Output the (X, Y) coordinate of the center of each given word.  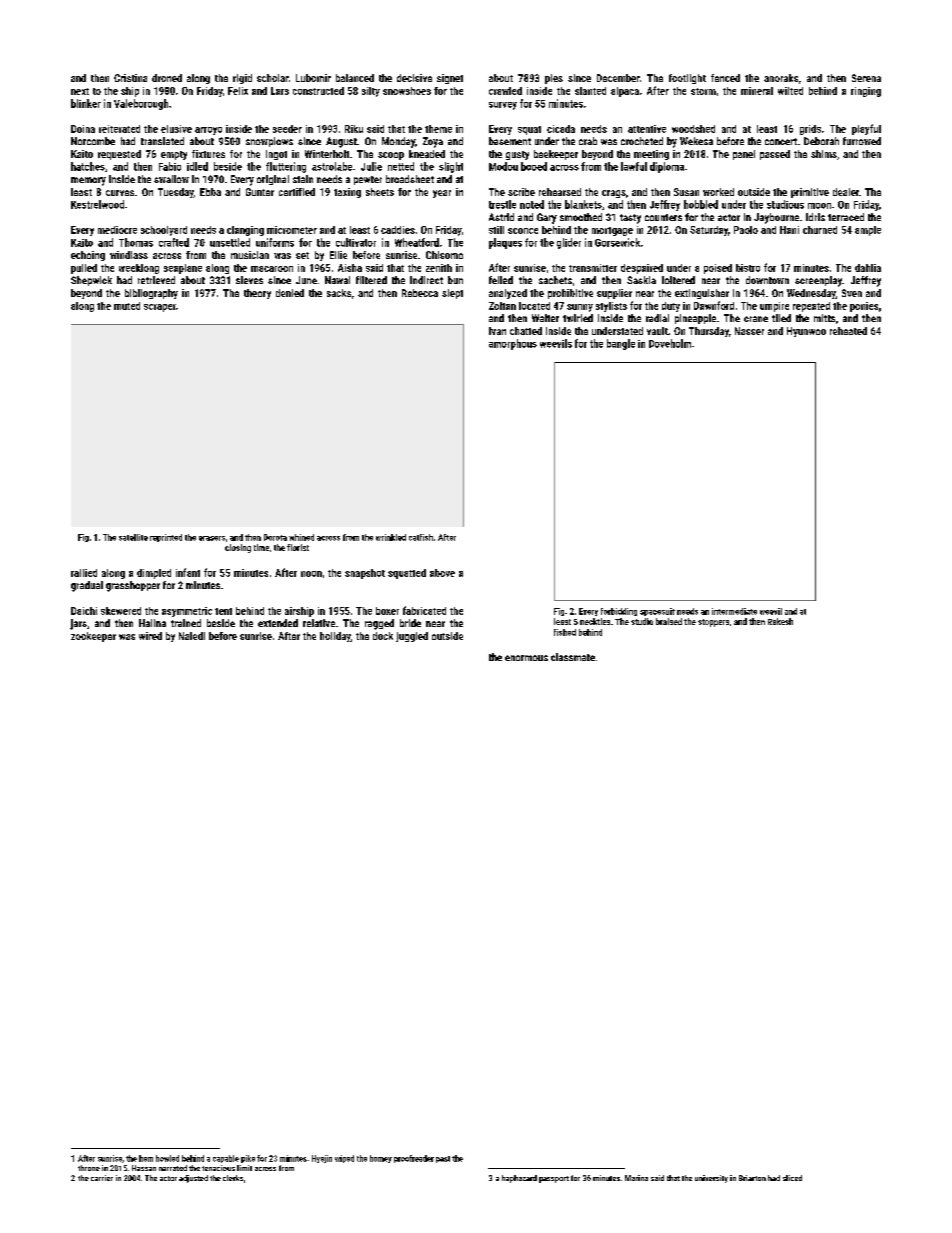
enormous (526, 658)
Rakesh (780, 621)
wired (150, 636)
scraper (160, 308)
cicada (561, 129)
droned (167, 78)
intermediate (734, 611)
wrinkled (391, 537)
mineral (757, 91)
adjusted (193, 1179)
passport (554, 1179)
